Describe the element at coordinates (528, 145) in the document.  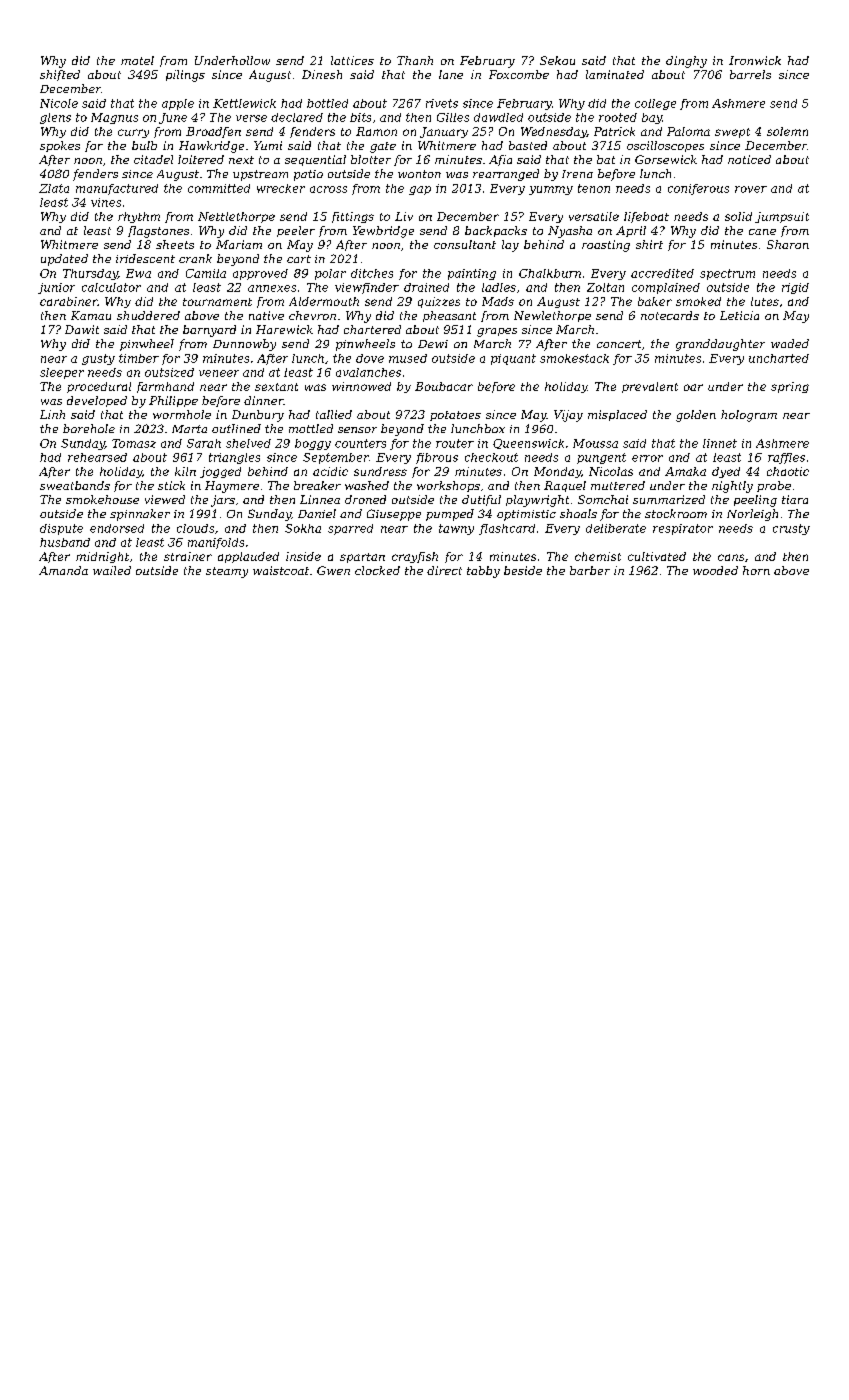
I see `basted` at that location.
